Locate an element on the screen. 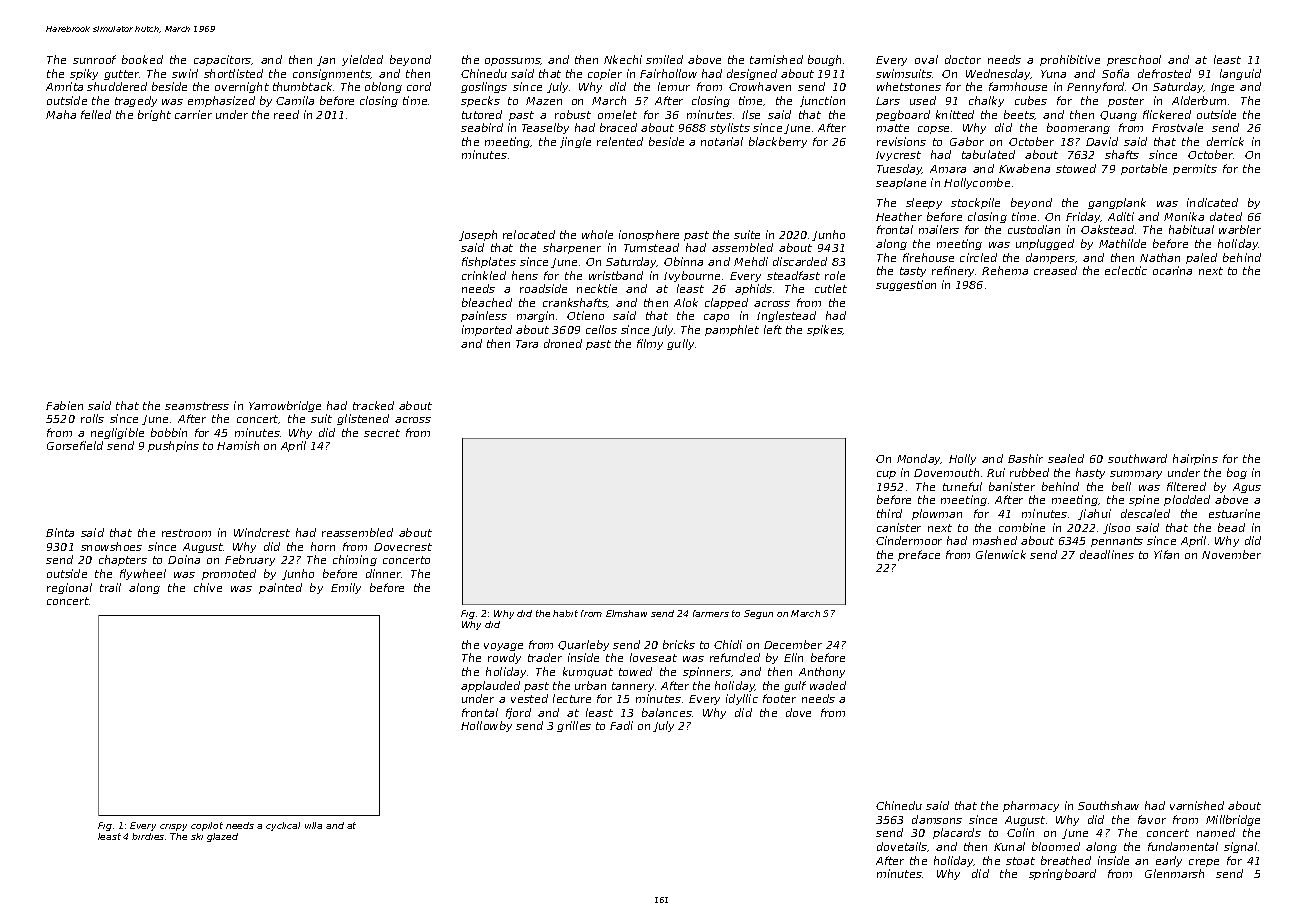  bough is located at coordinates (824, 60).
